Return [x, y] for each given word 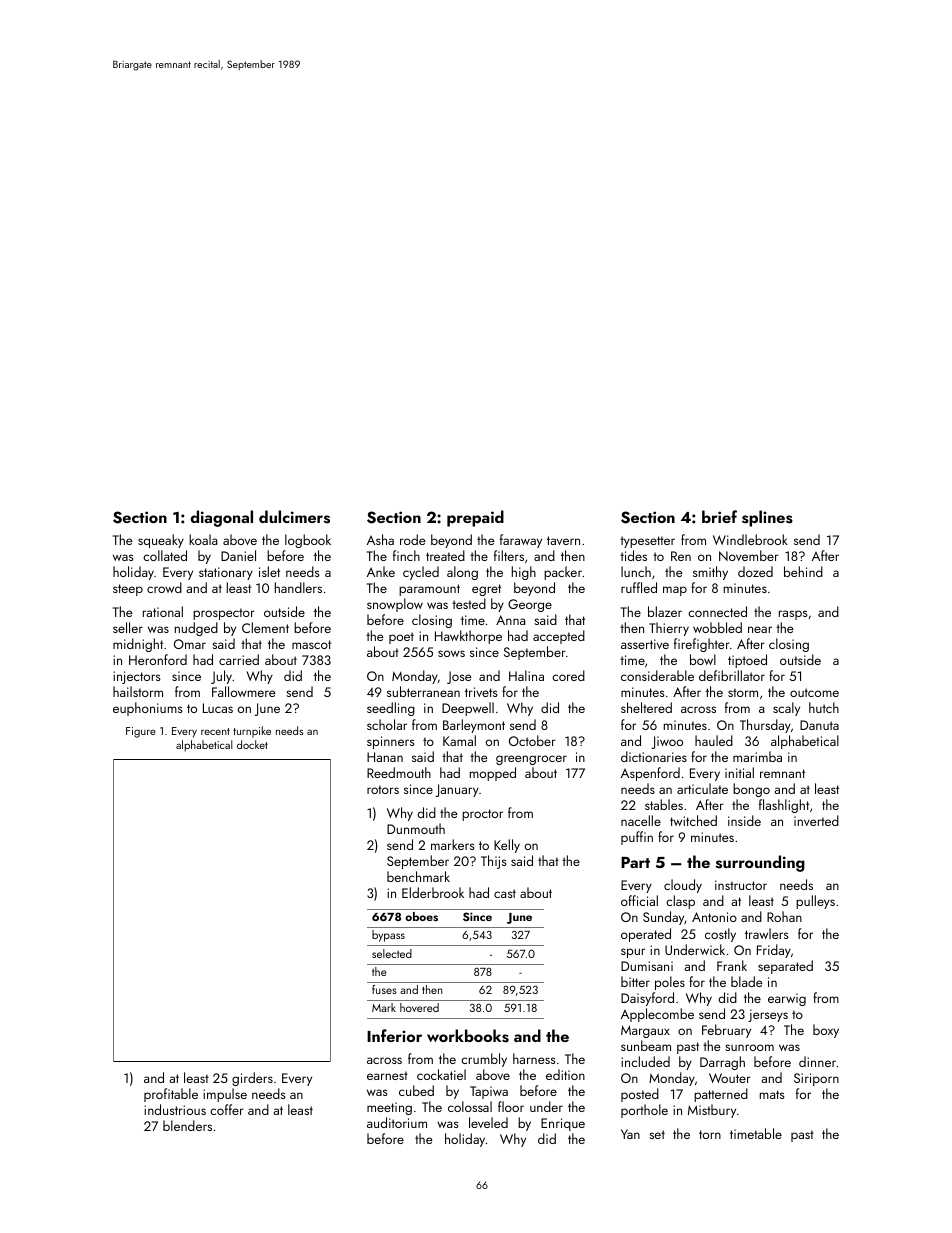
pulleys [815, 902]
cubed [416, 1090]
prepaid [475, 518]
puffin [637, 838]
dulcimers [294, 517]
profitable [171, 1095]
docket [252, 744]
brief [719, 516]
